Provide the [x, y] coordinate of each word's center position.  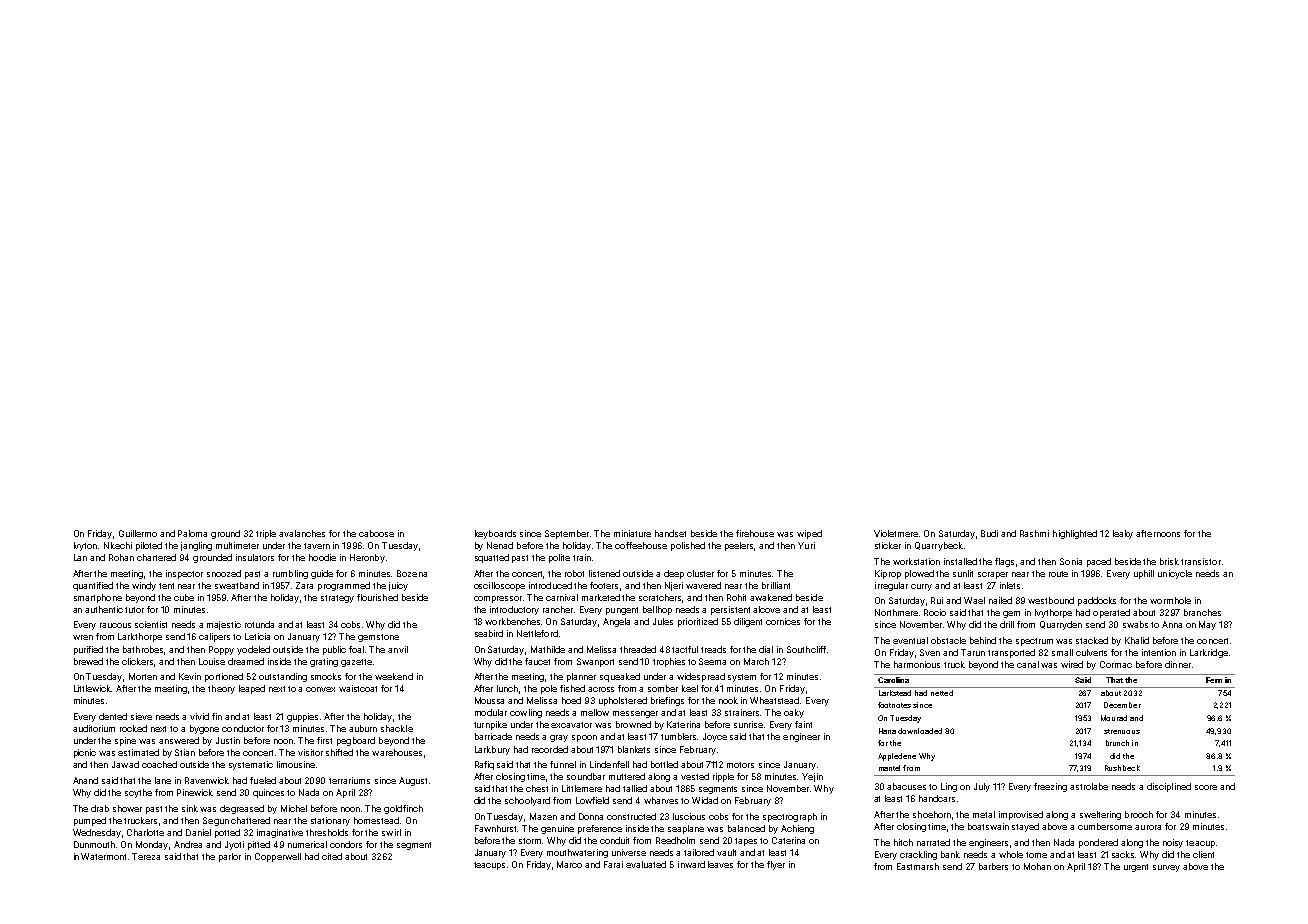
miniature [632, 533]
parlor [230, 857]
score [1206, 787]
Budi [989, 533]
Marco [569, 864]
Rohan [121, 557]
